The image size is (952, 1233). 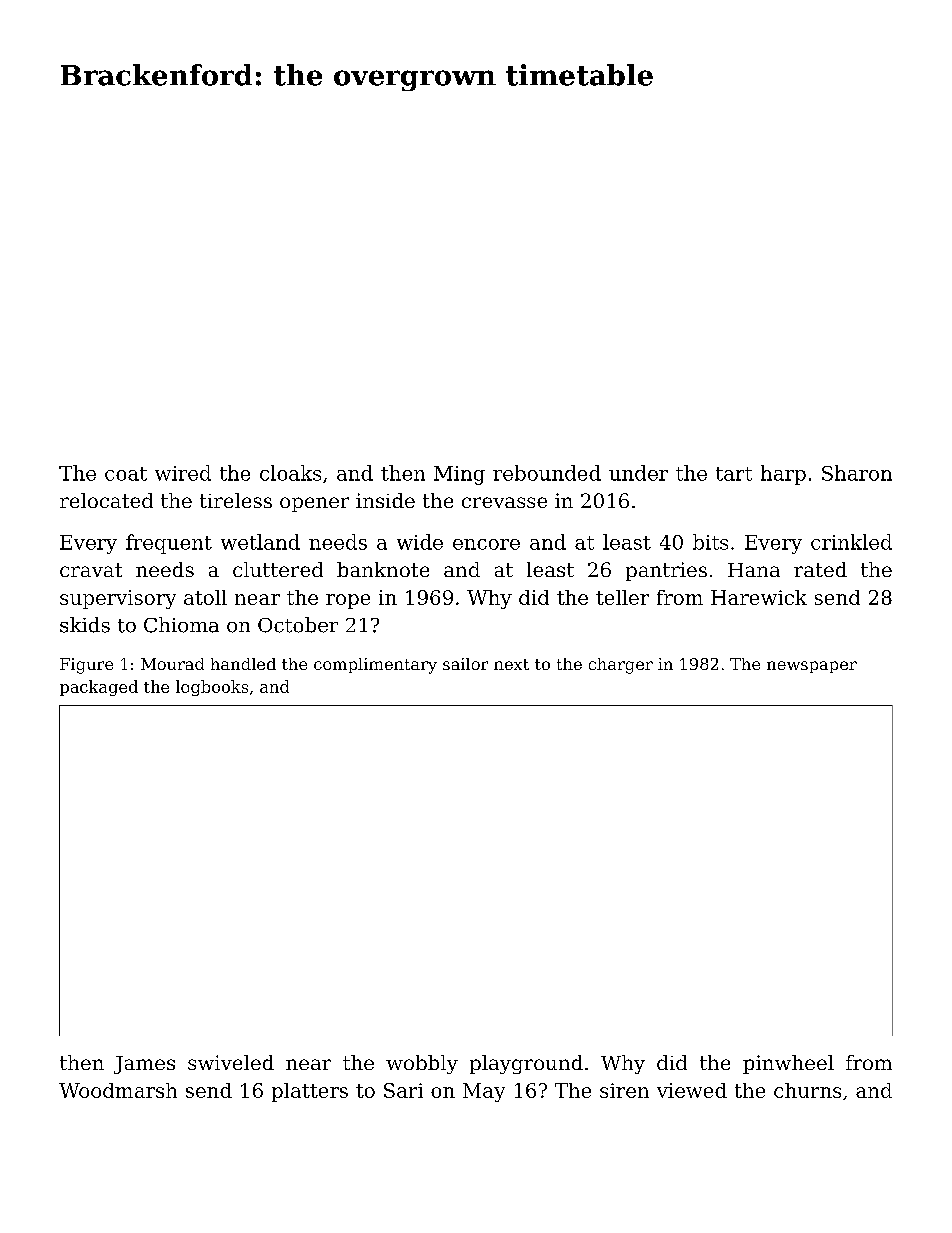 What do you see at coordinates (231, 1062) in the document?
I see `swiveled` at bounding box center [231, 1062].
